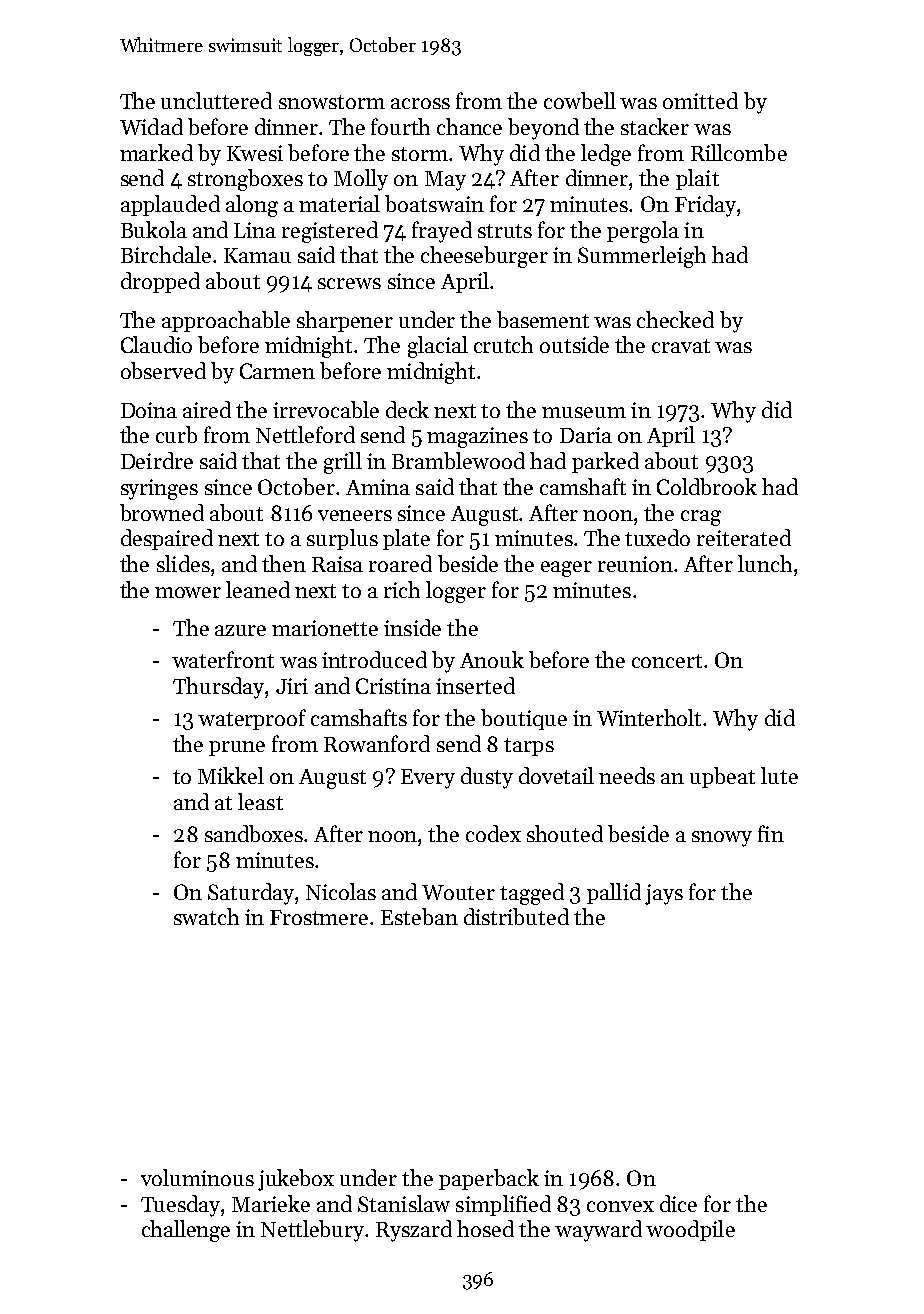 The width and height of the document is (924, 1314). What do you see at coordinates (284, 563) in the document?
I see `then` at bounding box center [284, 563].
